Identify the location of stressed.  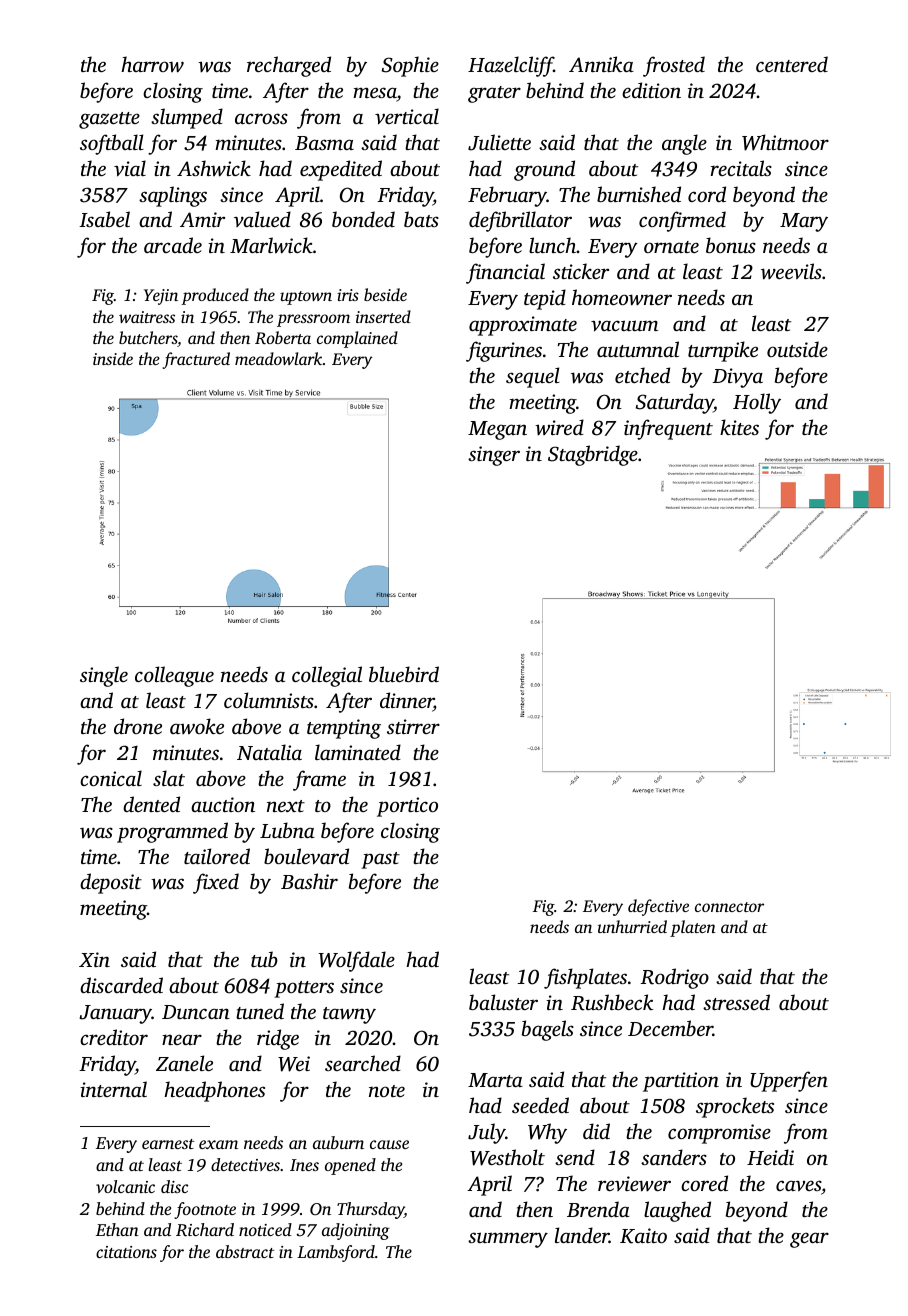
(736, 1002).
